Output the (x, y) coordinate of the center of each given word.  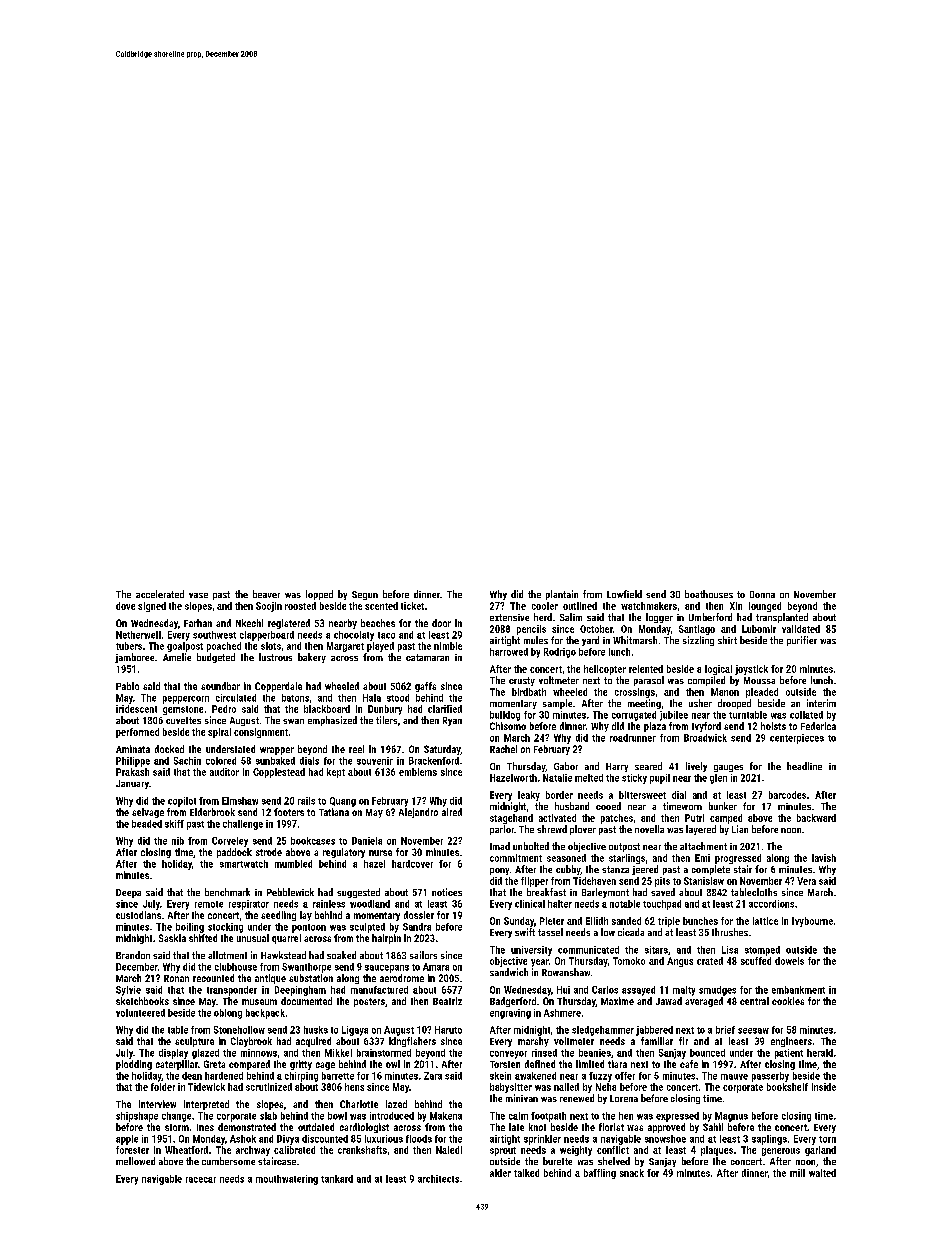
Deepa (128, 893)
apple (127, 1140)
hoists (773, 726)
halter (560, 904)
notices (447, 892)
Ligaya (355, 1031)
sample (557, 704)
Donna (762, 594)
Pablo (127, 686)
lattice (765, 921)
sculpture (194, 1042)
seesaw (753, 1031)
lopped (319, 595)
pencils (531, 630)
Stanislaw (704, 881)
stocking (225, 928)
